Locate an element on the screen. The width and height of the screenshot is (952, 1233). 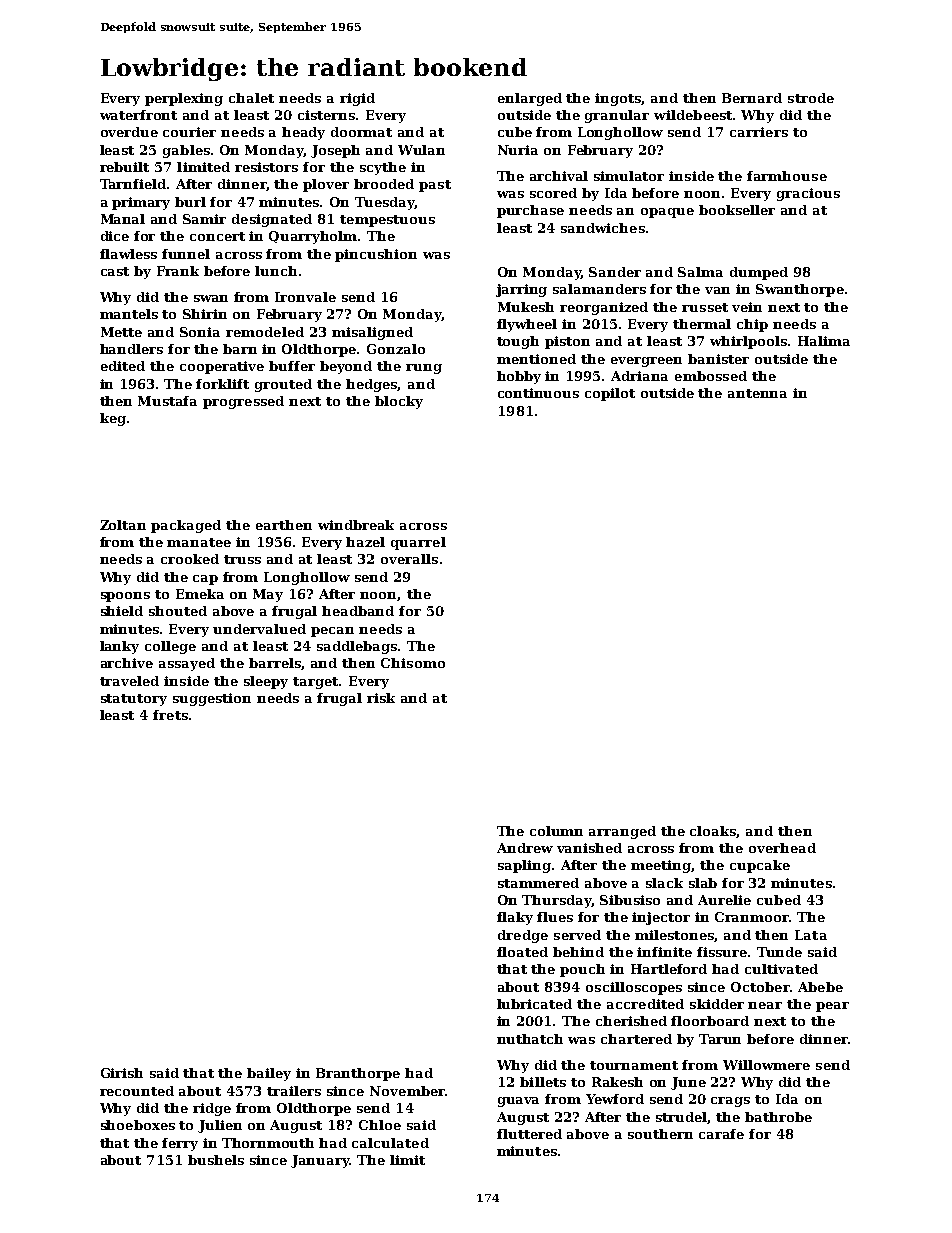
rigid is located at coordinates (357, 99).
